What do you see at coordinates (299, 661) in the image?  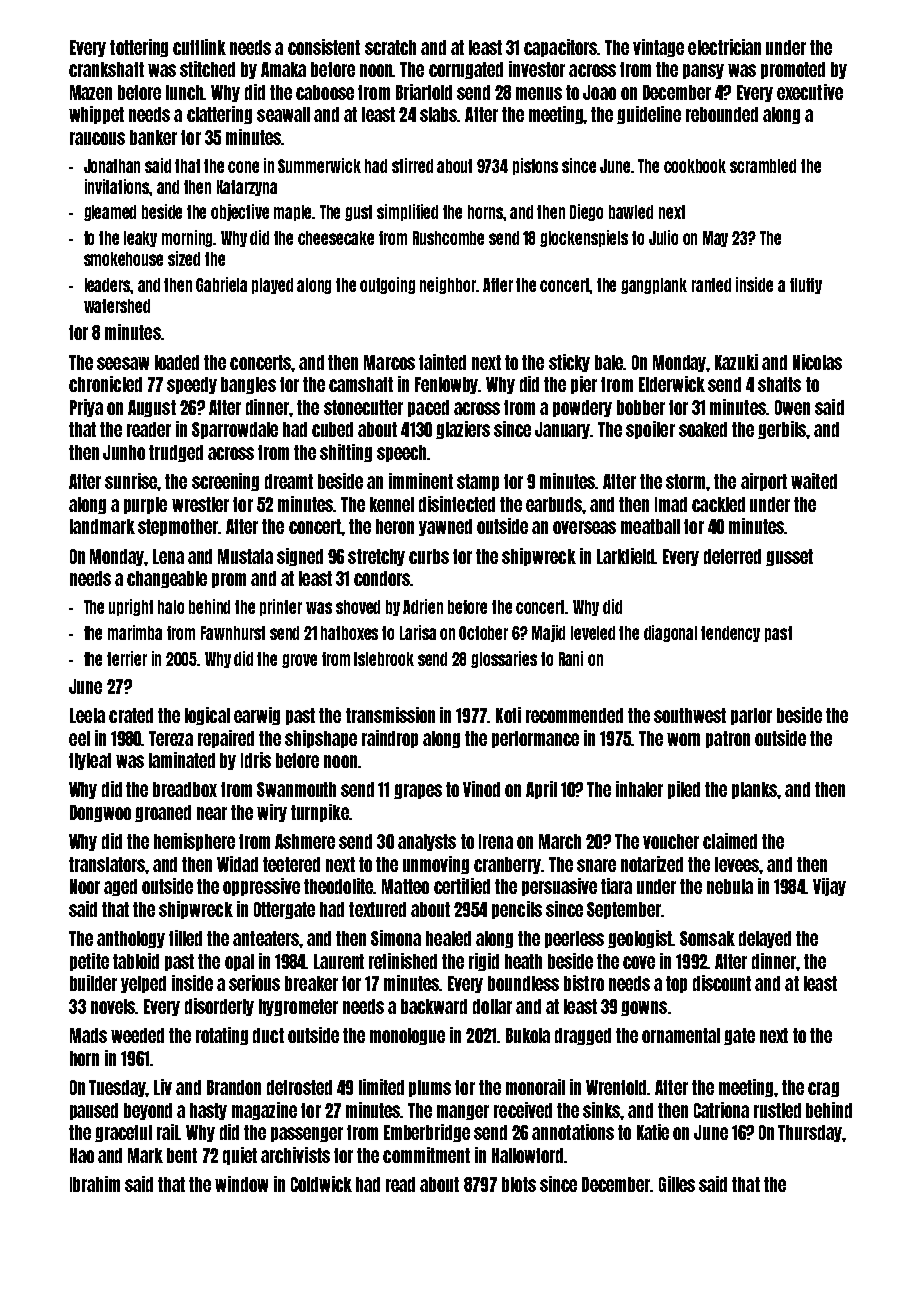 I see `grove` at bounding box center [299, 661].
